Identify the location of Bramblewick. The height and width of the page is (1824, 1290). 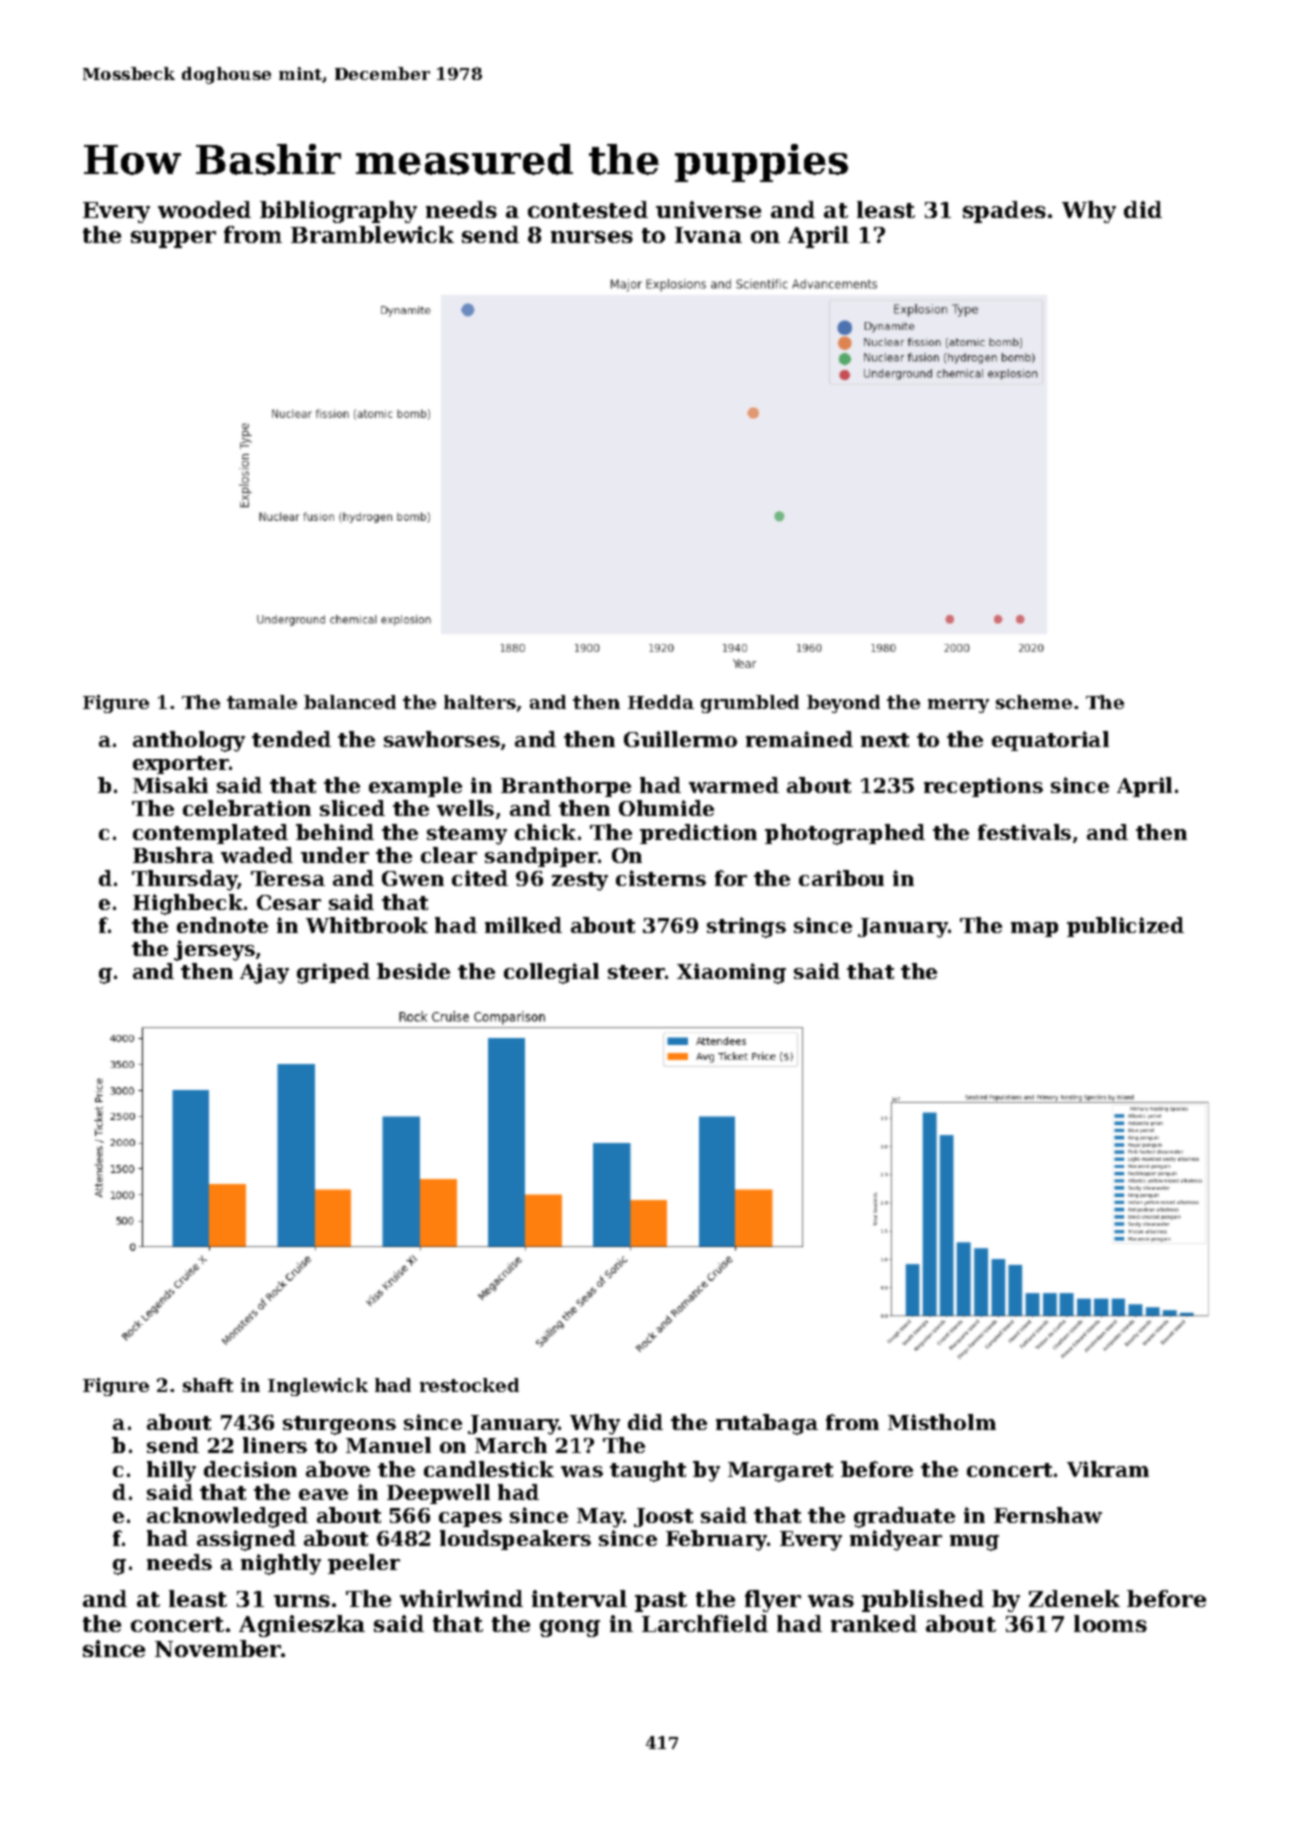
(372, 234).
